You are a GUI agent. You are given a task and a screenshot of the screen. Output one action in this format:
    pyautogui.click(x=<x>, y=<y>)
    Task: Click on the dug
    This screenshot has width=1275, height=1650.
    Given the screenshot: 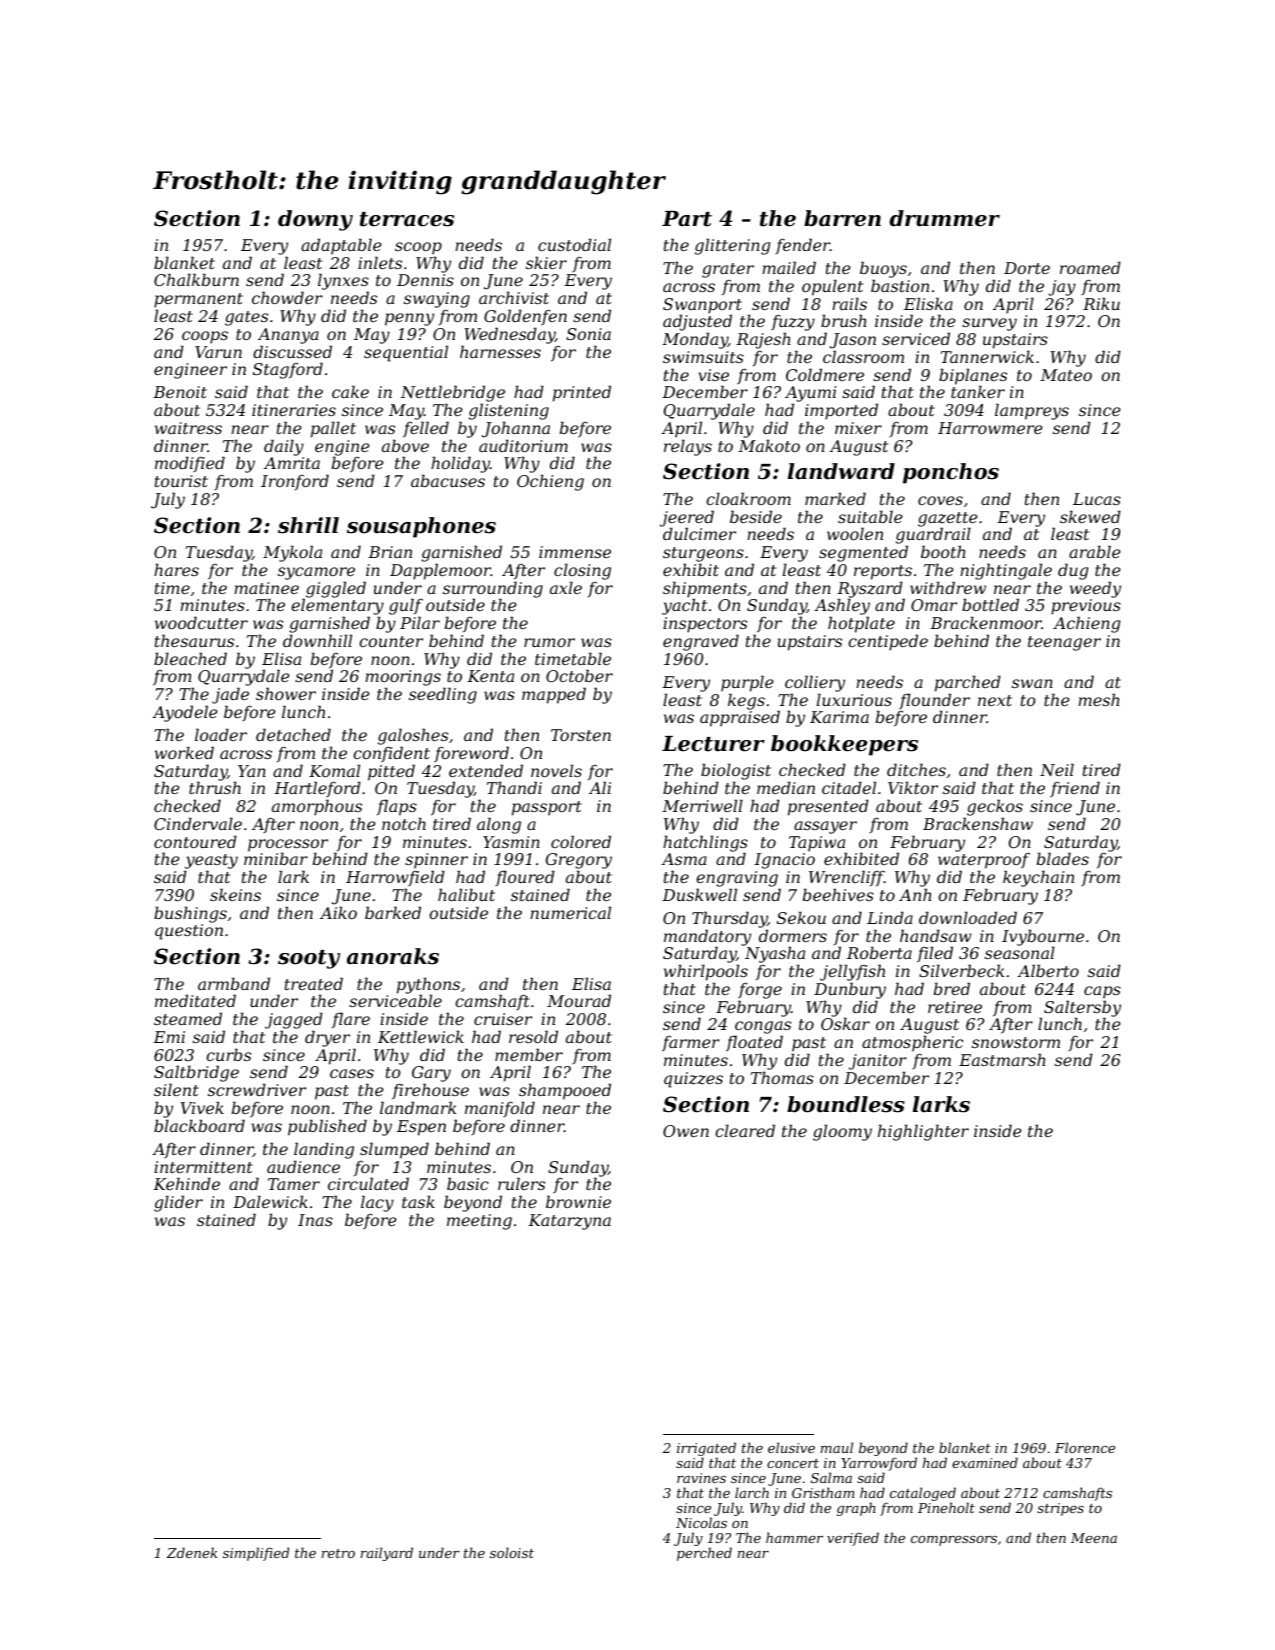 What is the action you would take?
    pyautogui.click(x=1073, y=571)
